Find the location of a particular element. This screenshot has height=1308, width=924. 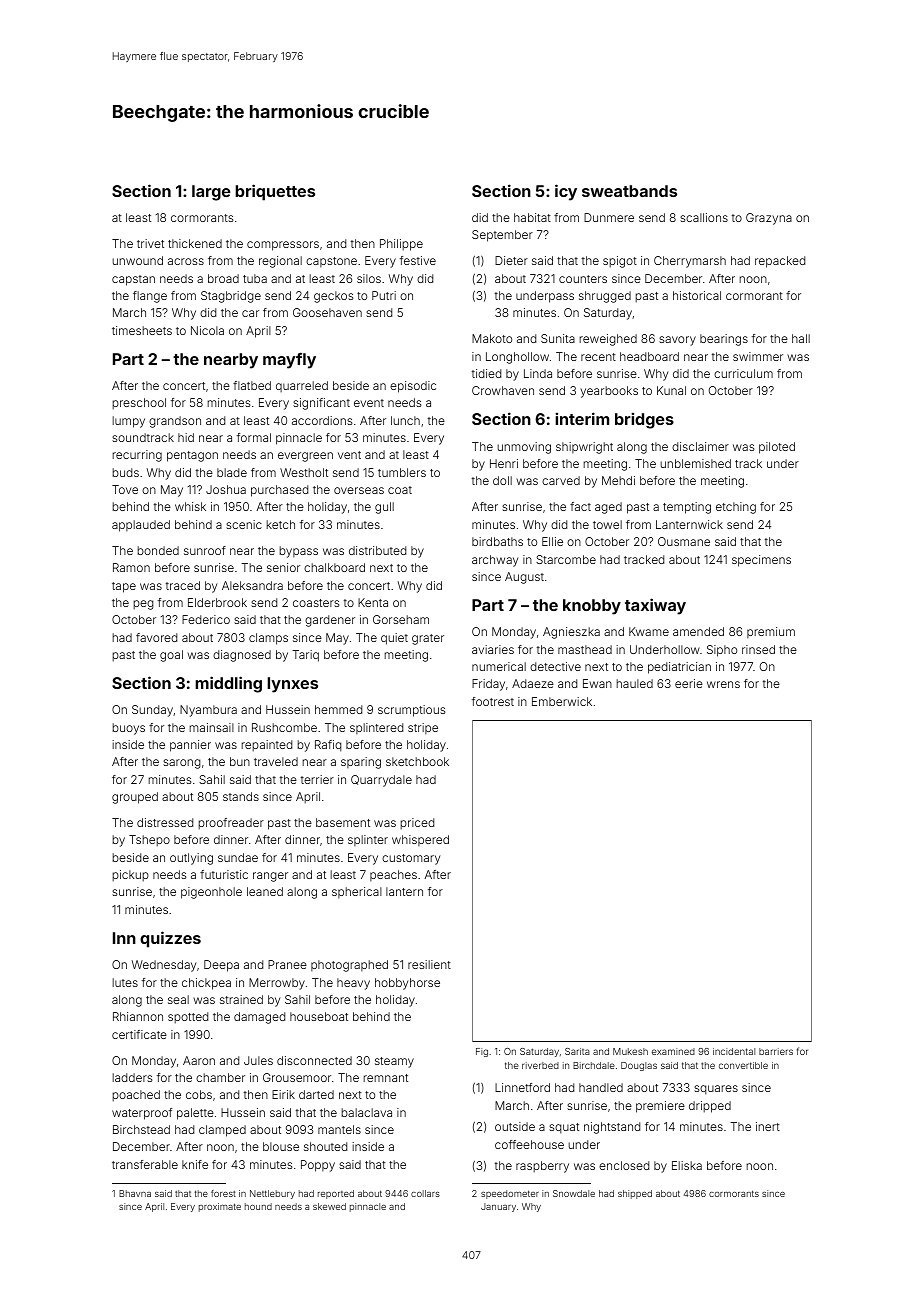

clamped is located at coordinates (222, 1131).
